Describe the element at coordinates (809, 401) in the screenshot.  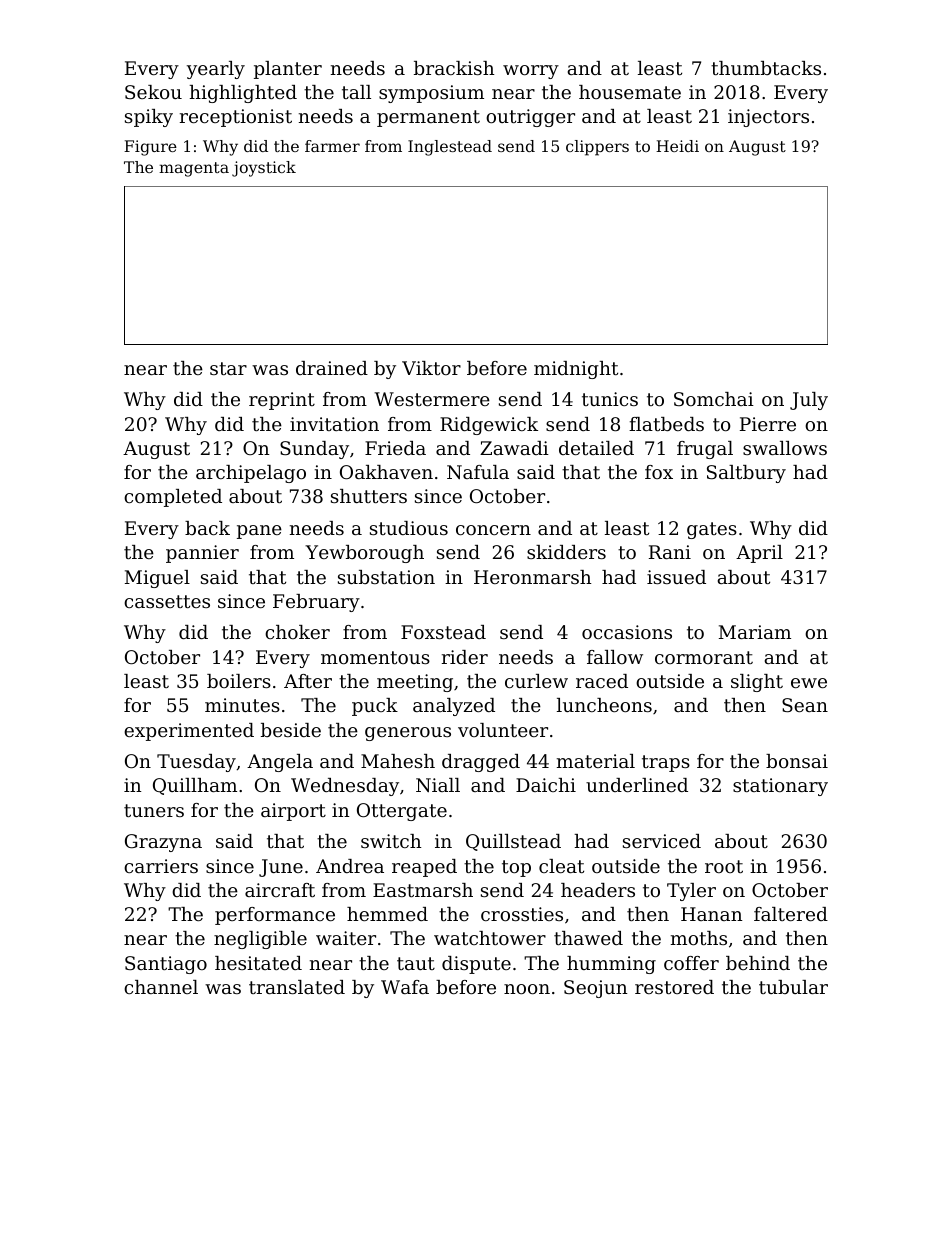
I see `July` at that location.
